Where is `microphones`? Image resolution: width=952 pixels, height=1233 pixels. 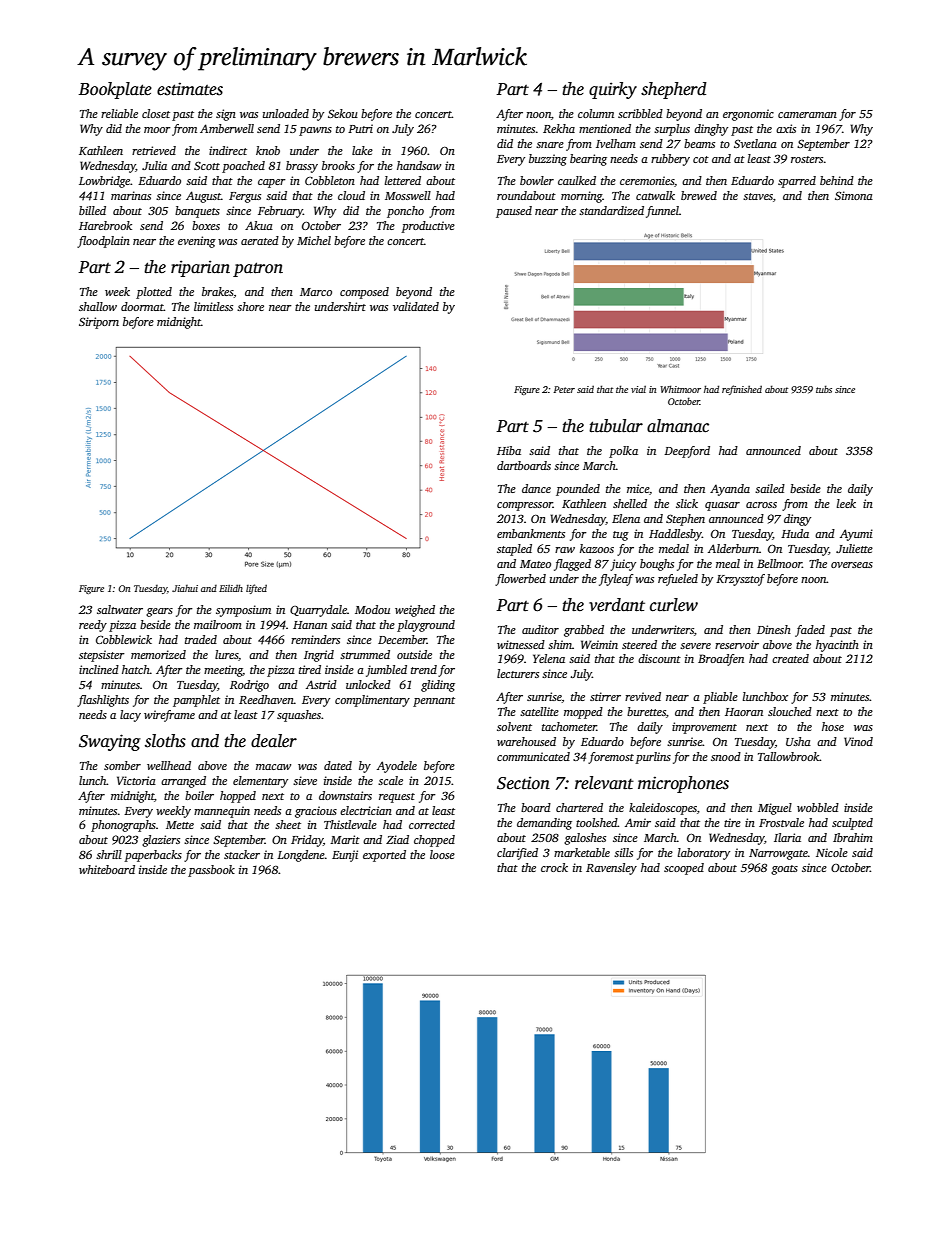 microphones is located at coordinates (683, 784).
